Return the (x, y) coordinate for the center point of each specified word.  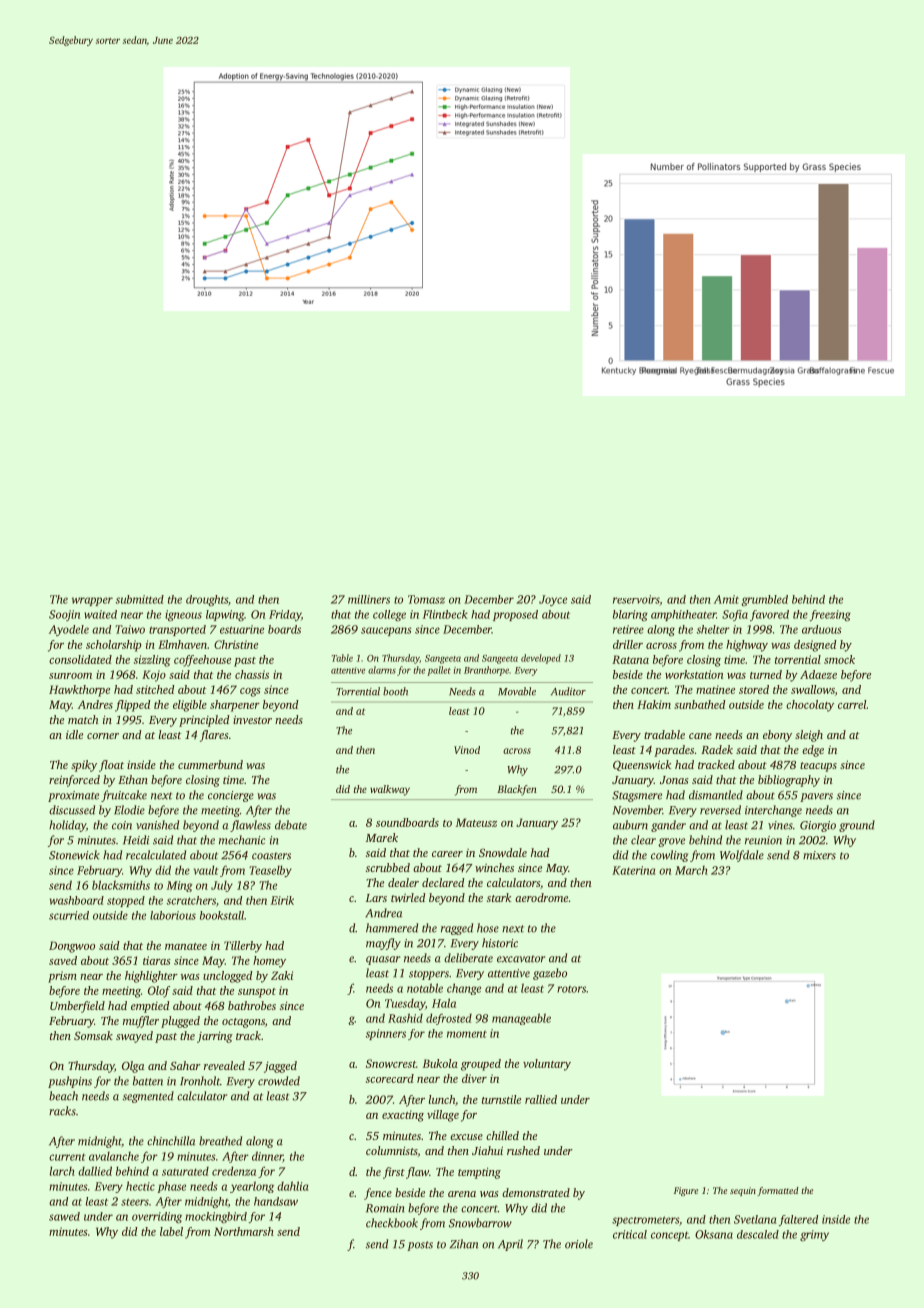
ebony (777, 736)
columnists (392, 1151)
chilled (502, 1135)
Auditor (568, 691)
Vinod (467, 750)
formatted (778, 1191)
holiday (67, 826)
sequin (743, 1191)
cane (700, 736)
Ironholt (200, 1081)
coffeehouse (202, 661)
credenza (234, 1171)
